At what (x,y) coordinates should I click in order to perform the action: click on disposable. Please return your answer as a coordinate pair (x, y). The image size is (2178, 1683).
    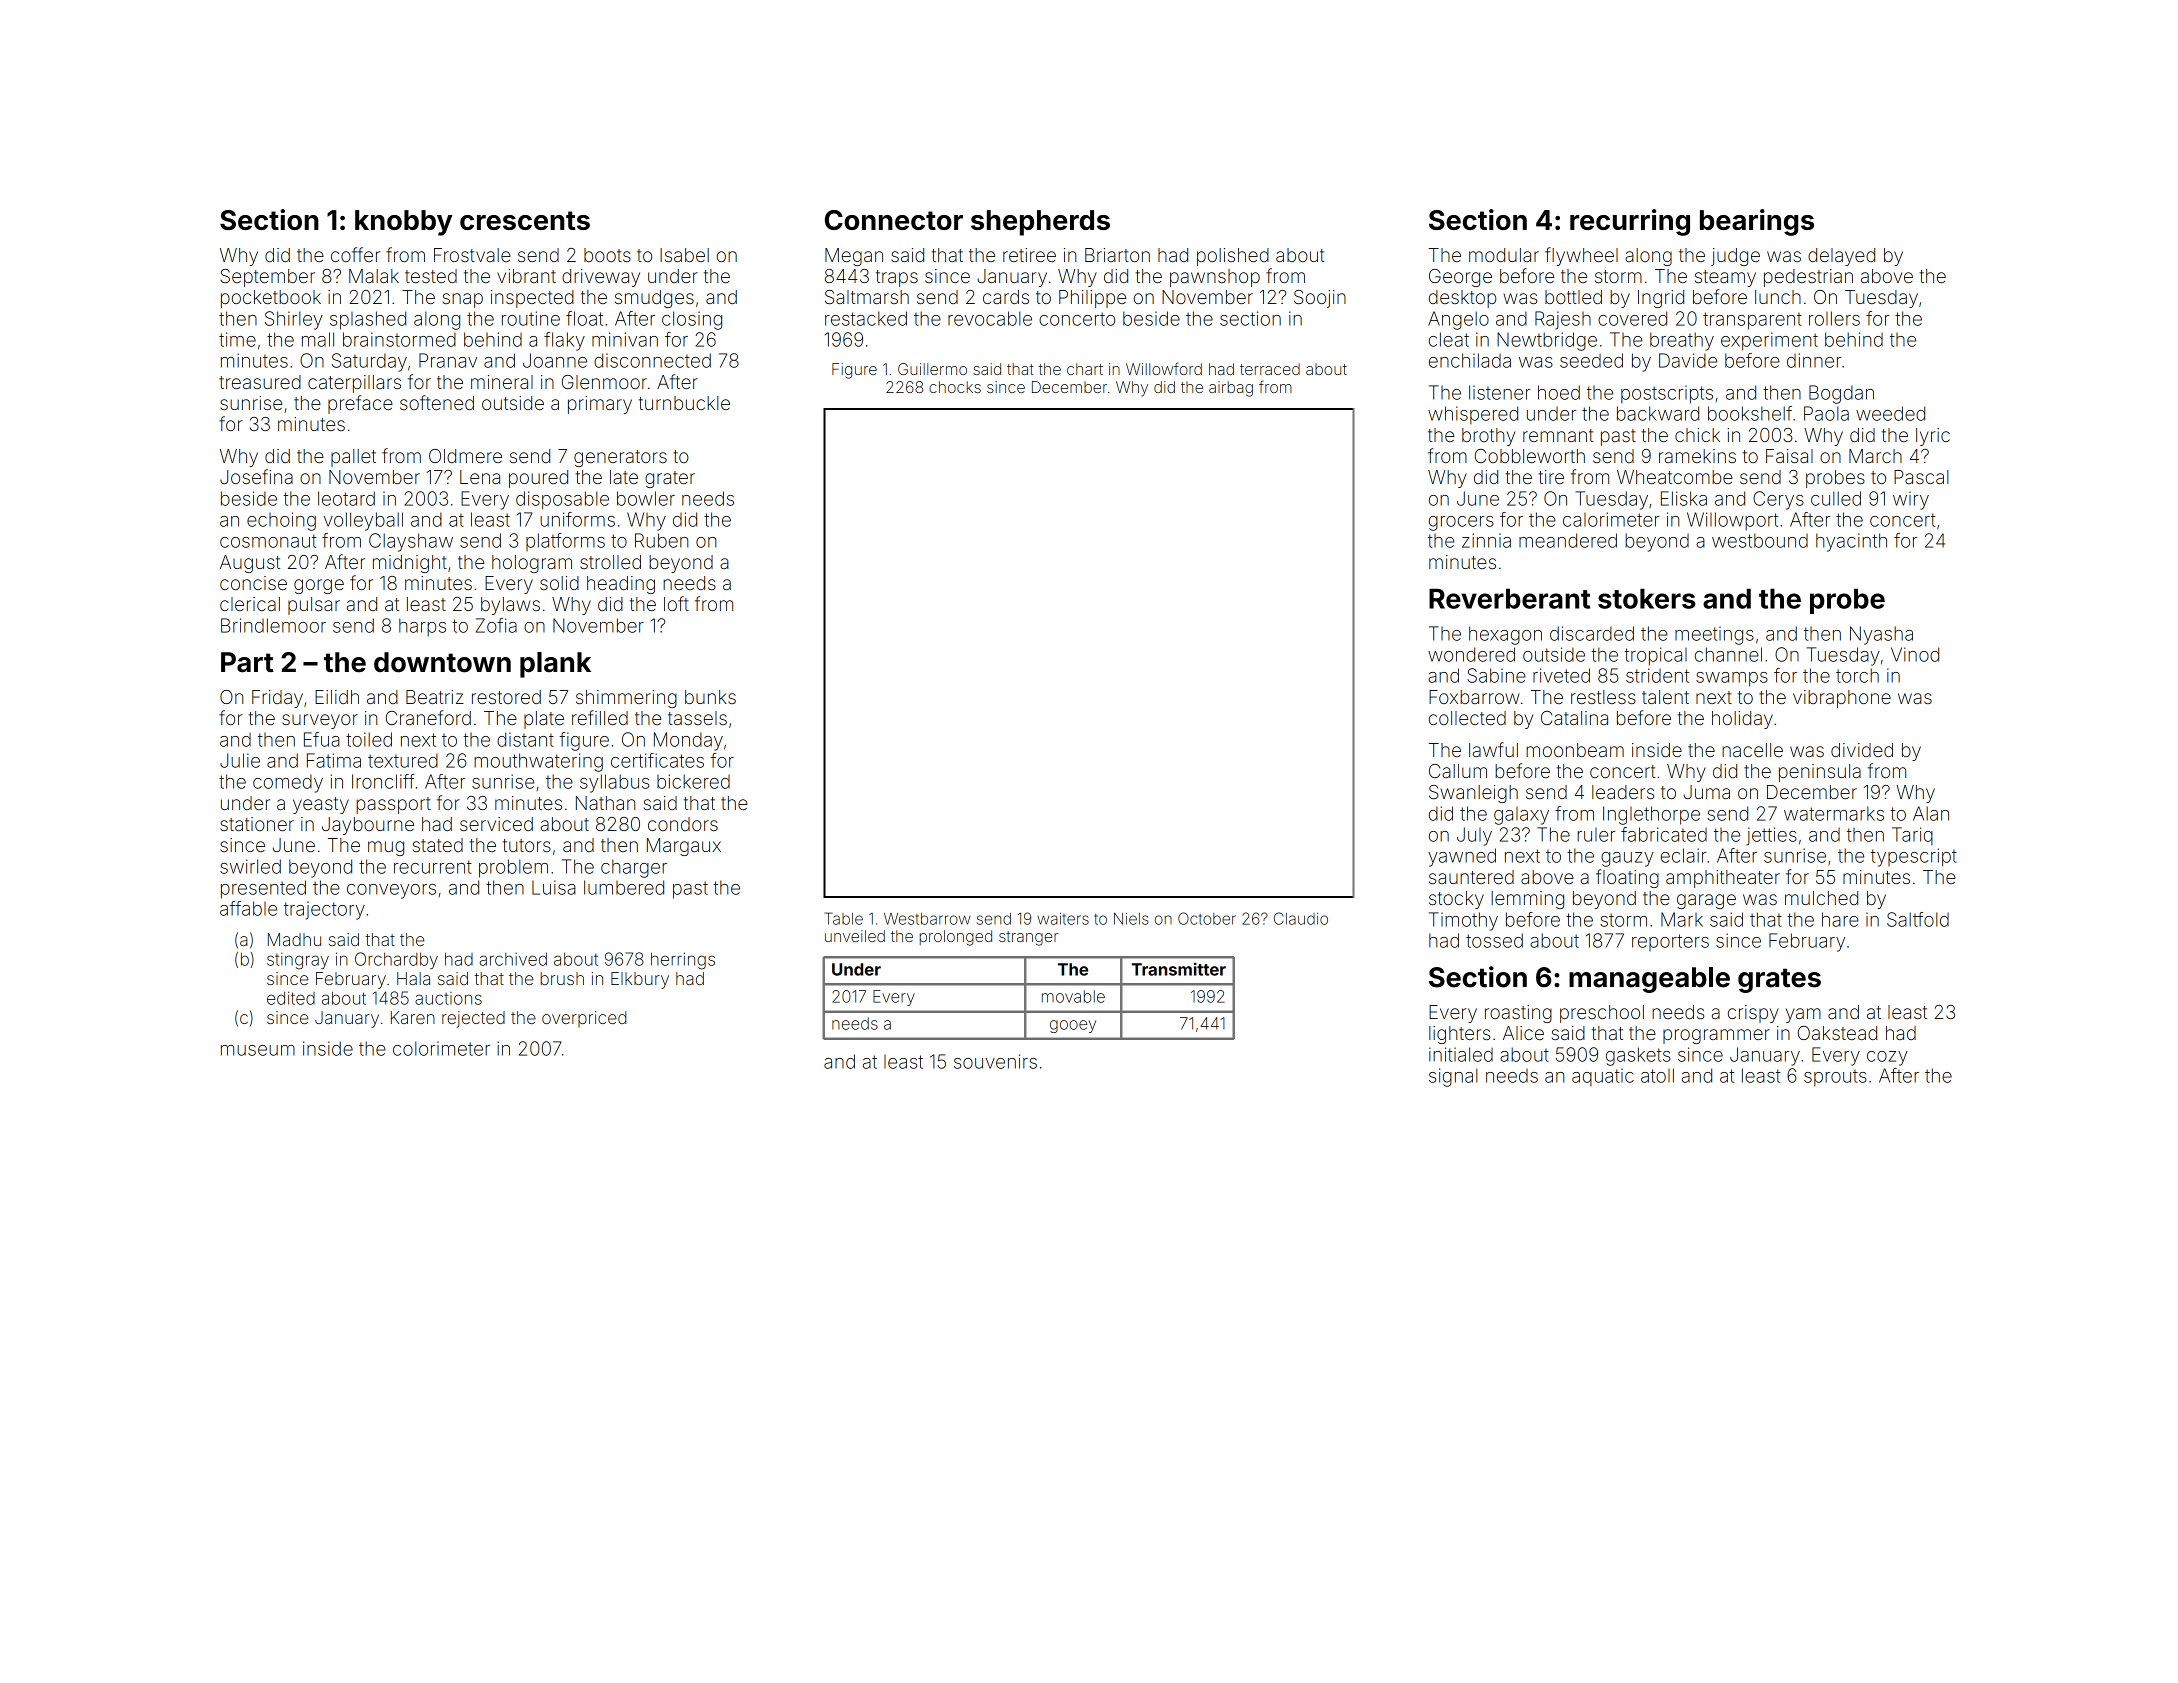
    Looking at the image, I should click on (562, 500).
